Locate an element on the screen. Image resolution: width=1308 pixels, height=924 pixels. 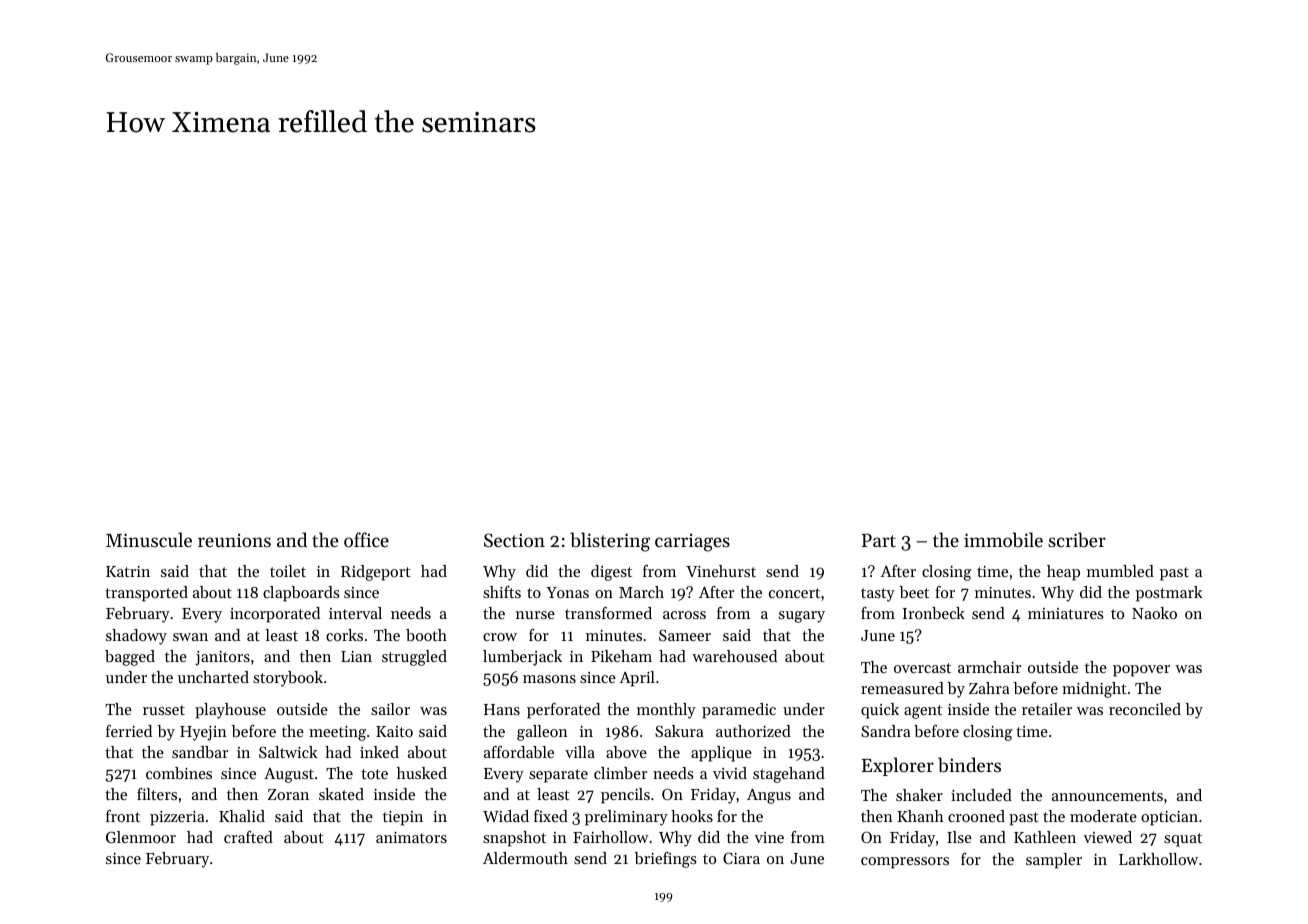
Angus is located at coordinates (769, 796).
